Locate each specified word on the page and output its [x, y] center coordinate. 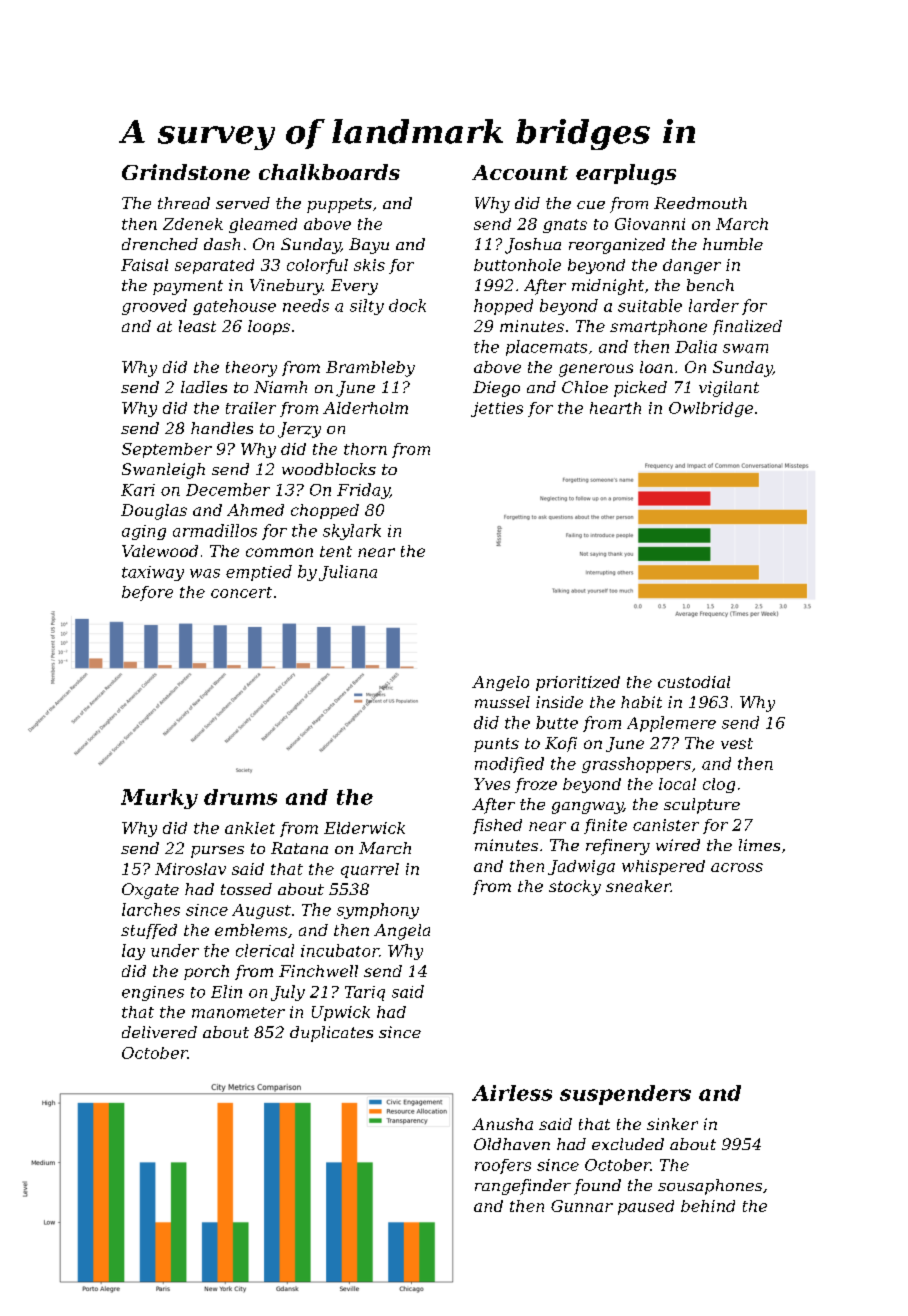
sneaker [638, 886]
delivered [159, 1032]
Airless [512, 1093]
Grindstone [186, 172]
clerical [265, 950]
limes [759, 845]
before [147, 593]
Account [520, 172]
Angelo [500, 683]
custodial [694, 682]
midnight [608, 287]
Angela [402, 932]
